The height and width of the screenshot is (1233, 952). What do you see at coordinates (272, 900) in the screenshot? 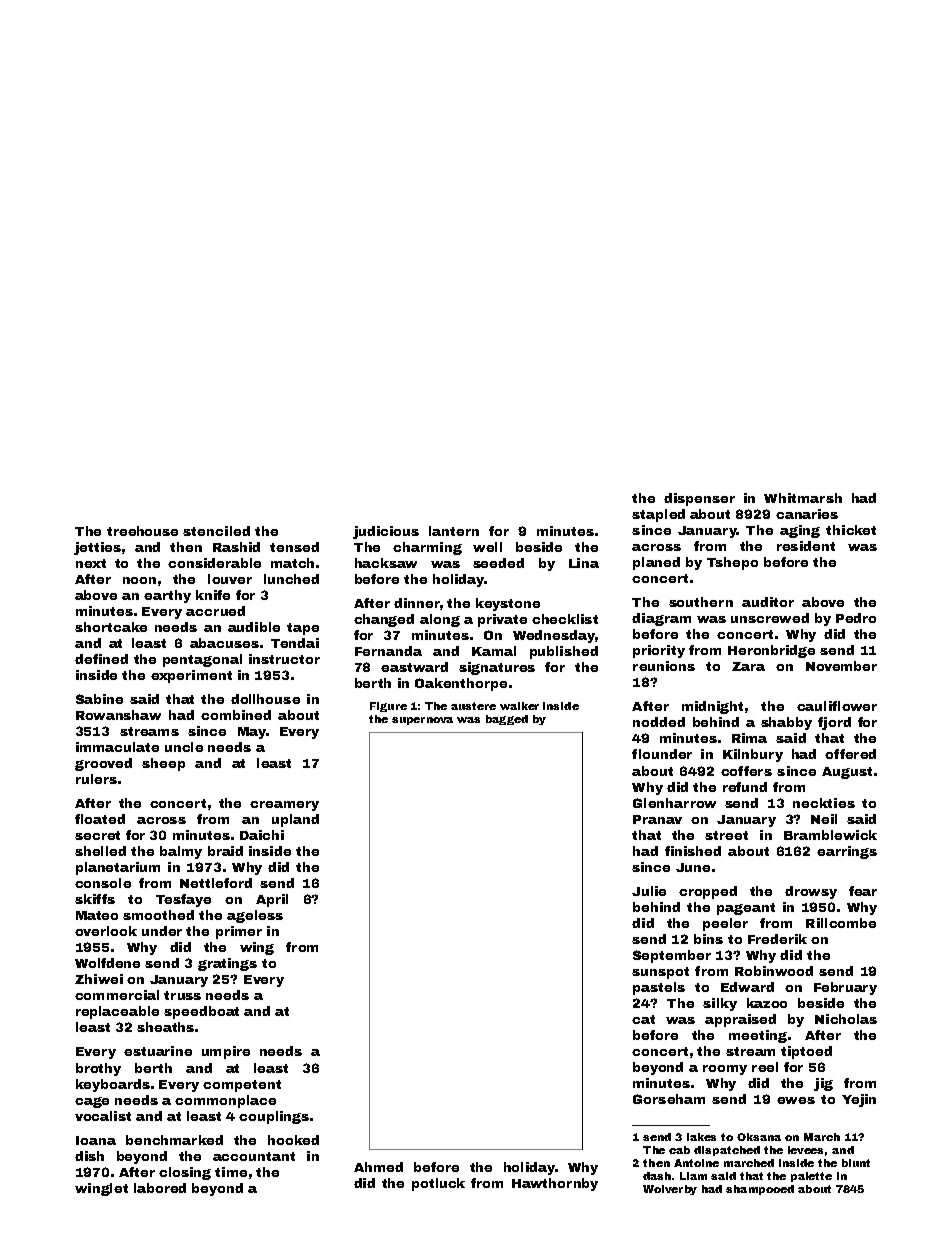
I see `April` at bounding box center [272, 900].
